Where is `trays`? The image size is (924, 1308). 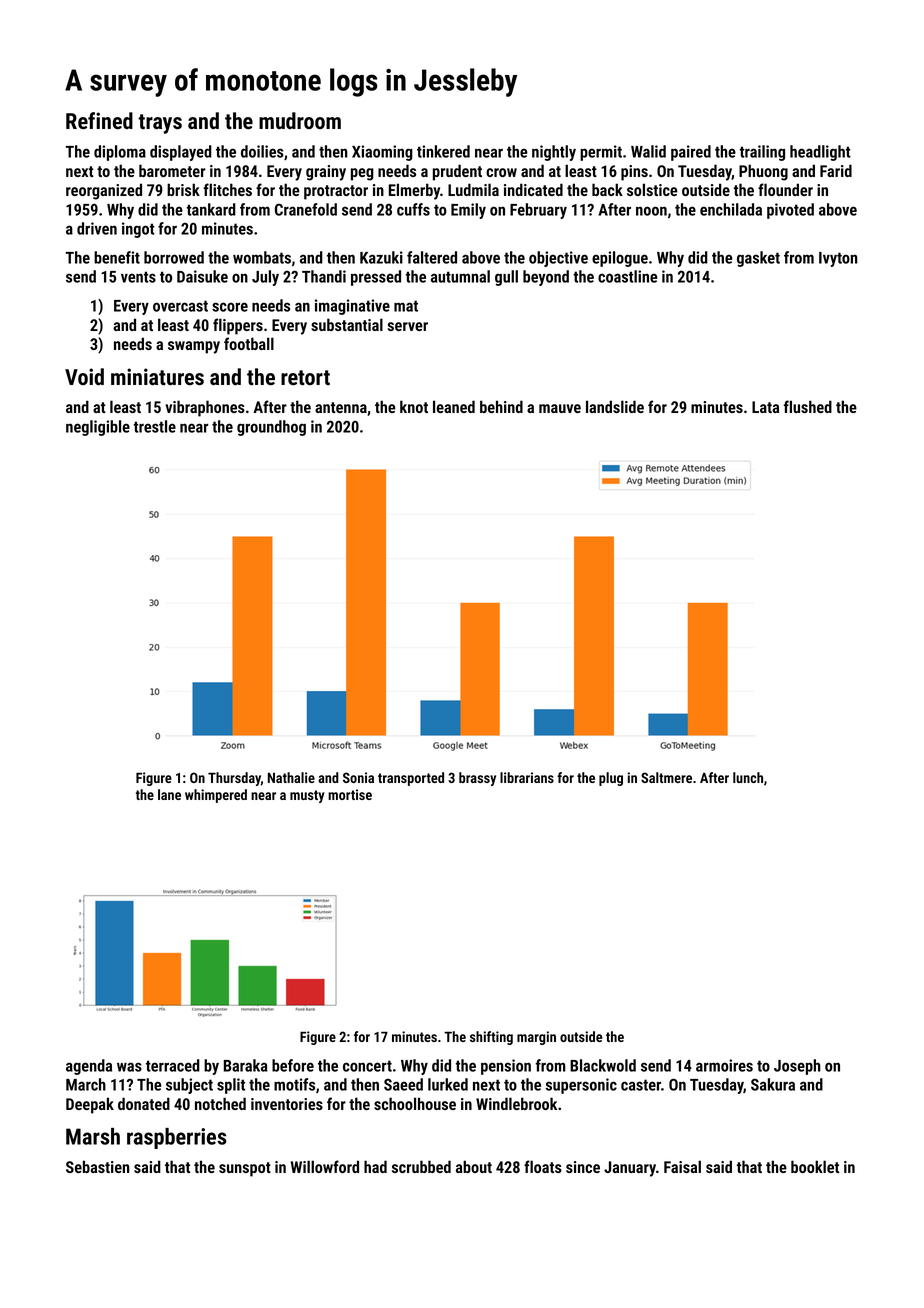
trays is located at coordinates (160, 124).
